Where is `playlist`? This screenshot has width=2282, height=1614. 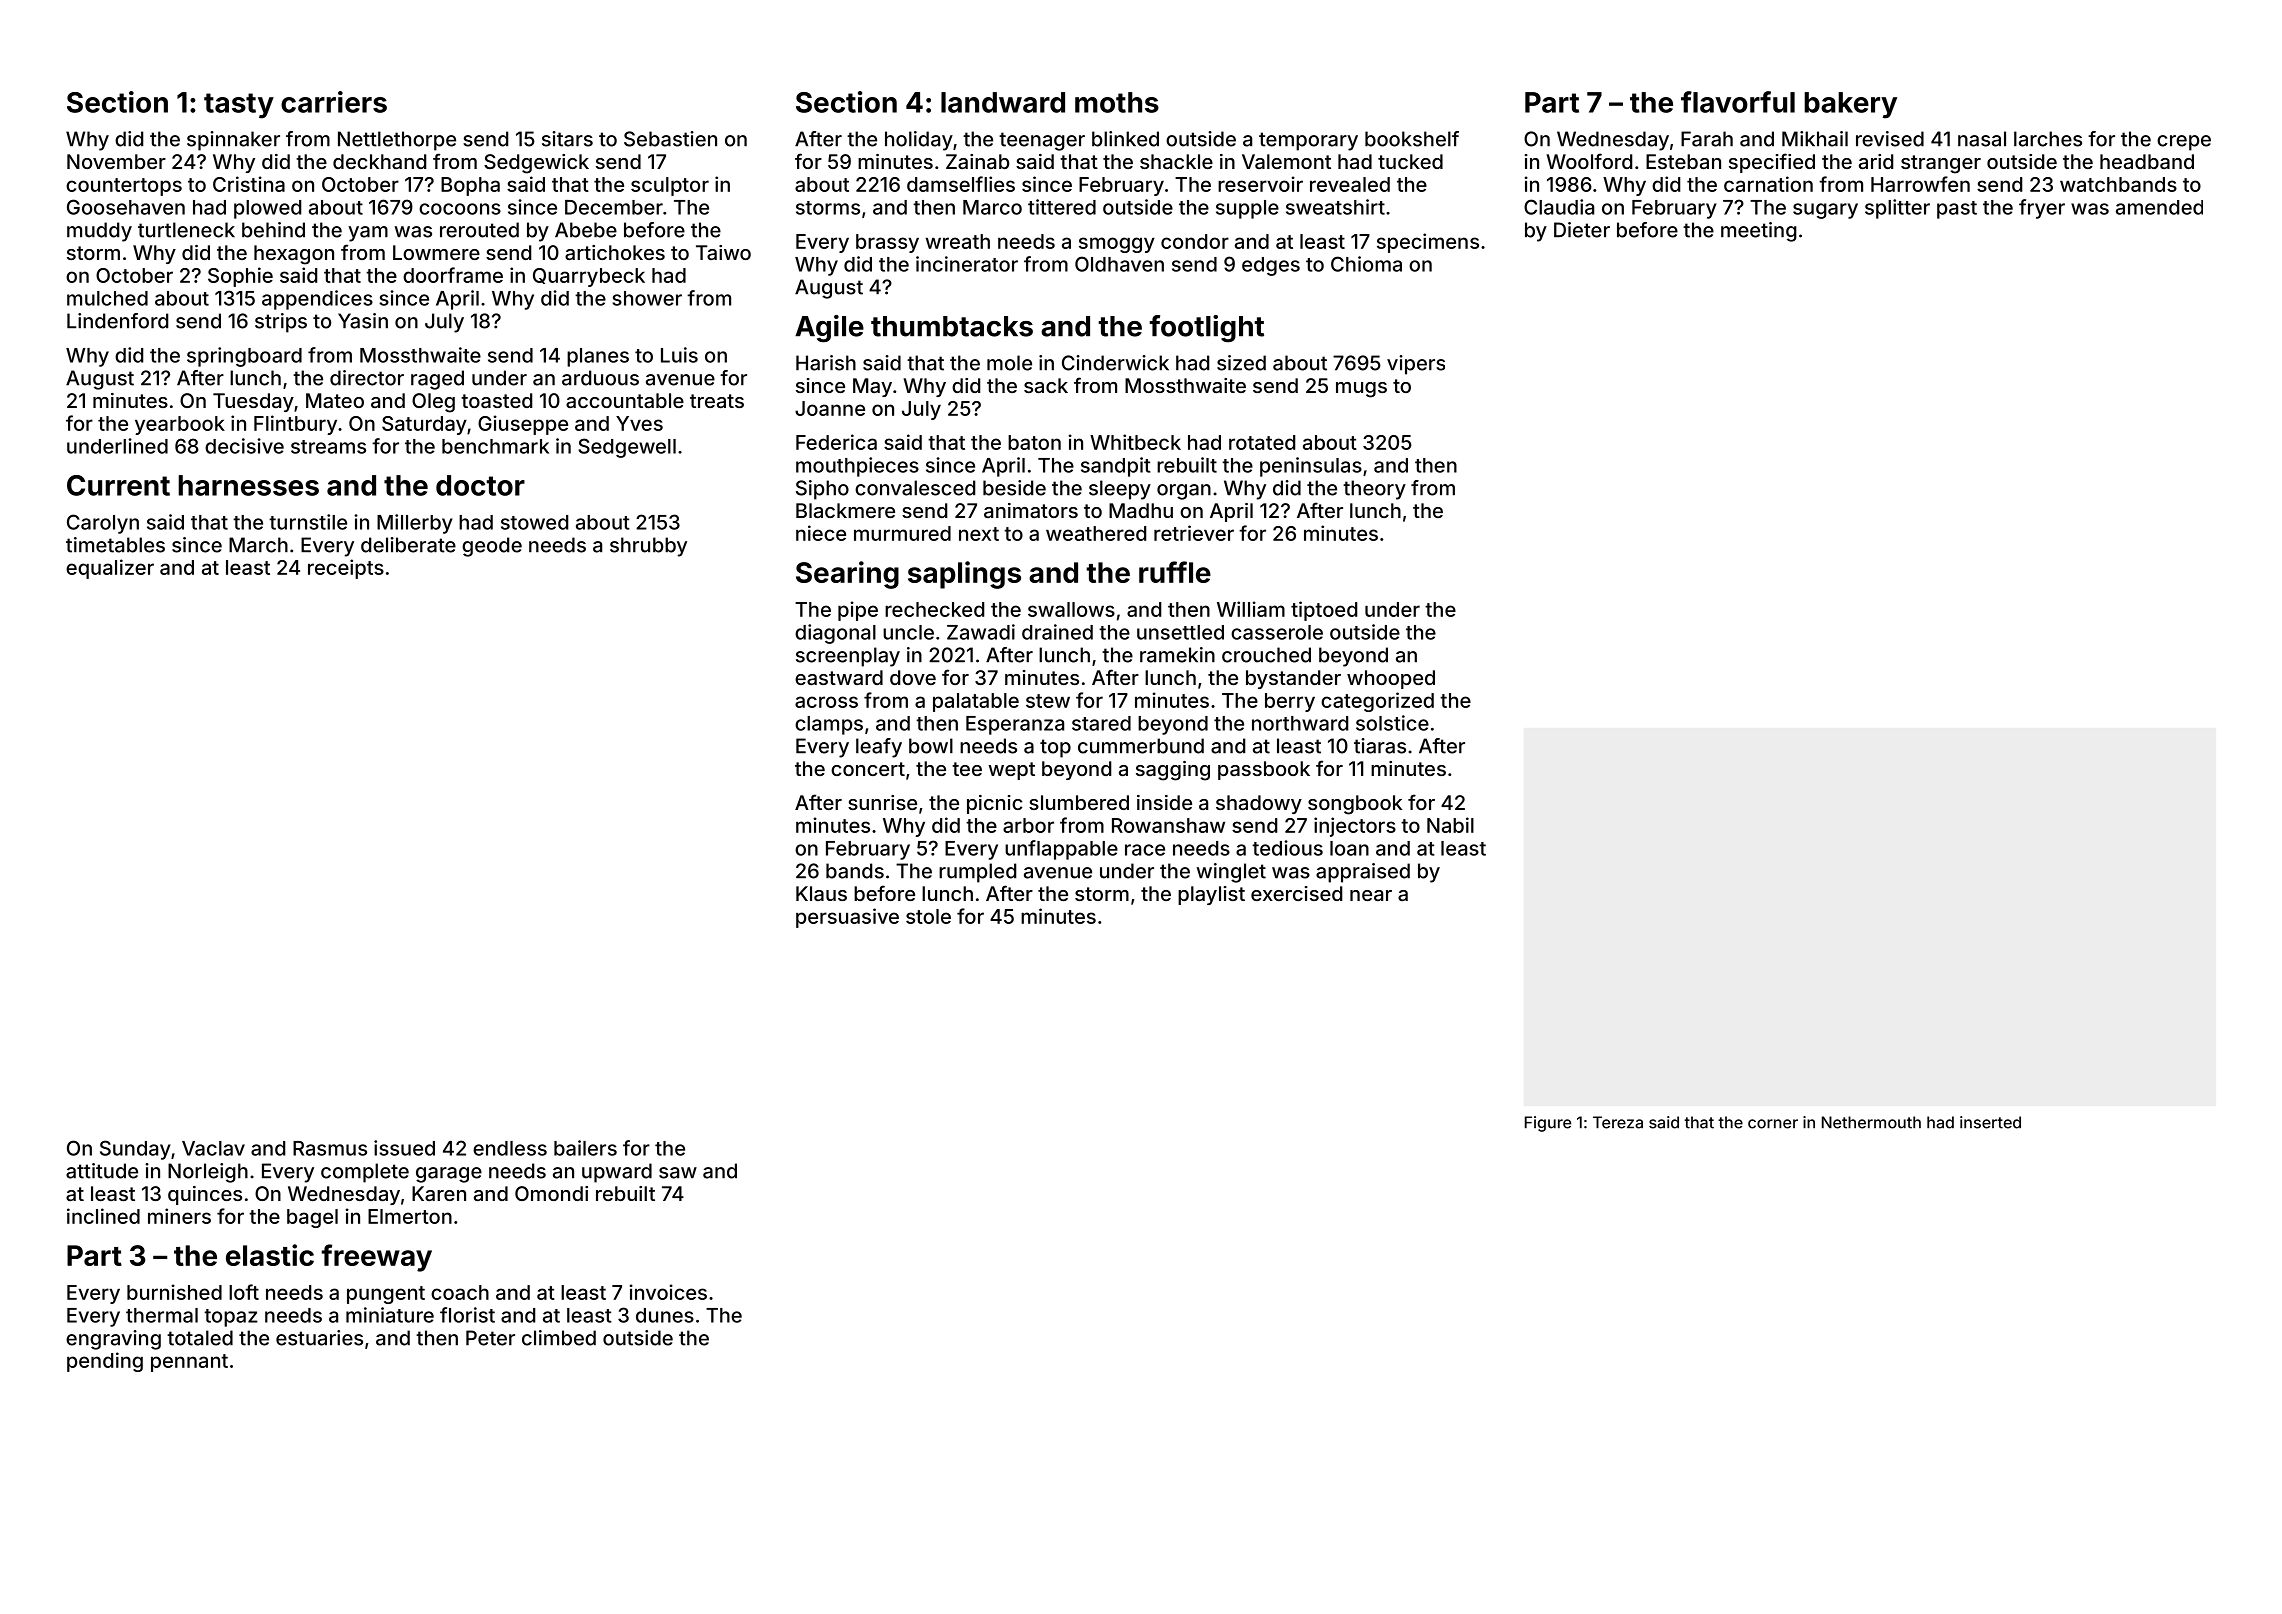
playlist is located at coordinates (1211, 895).
